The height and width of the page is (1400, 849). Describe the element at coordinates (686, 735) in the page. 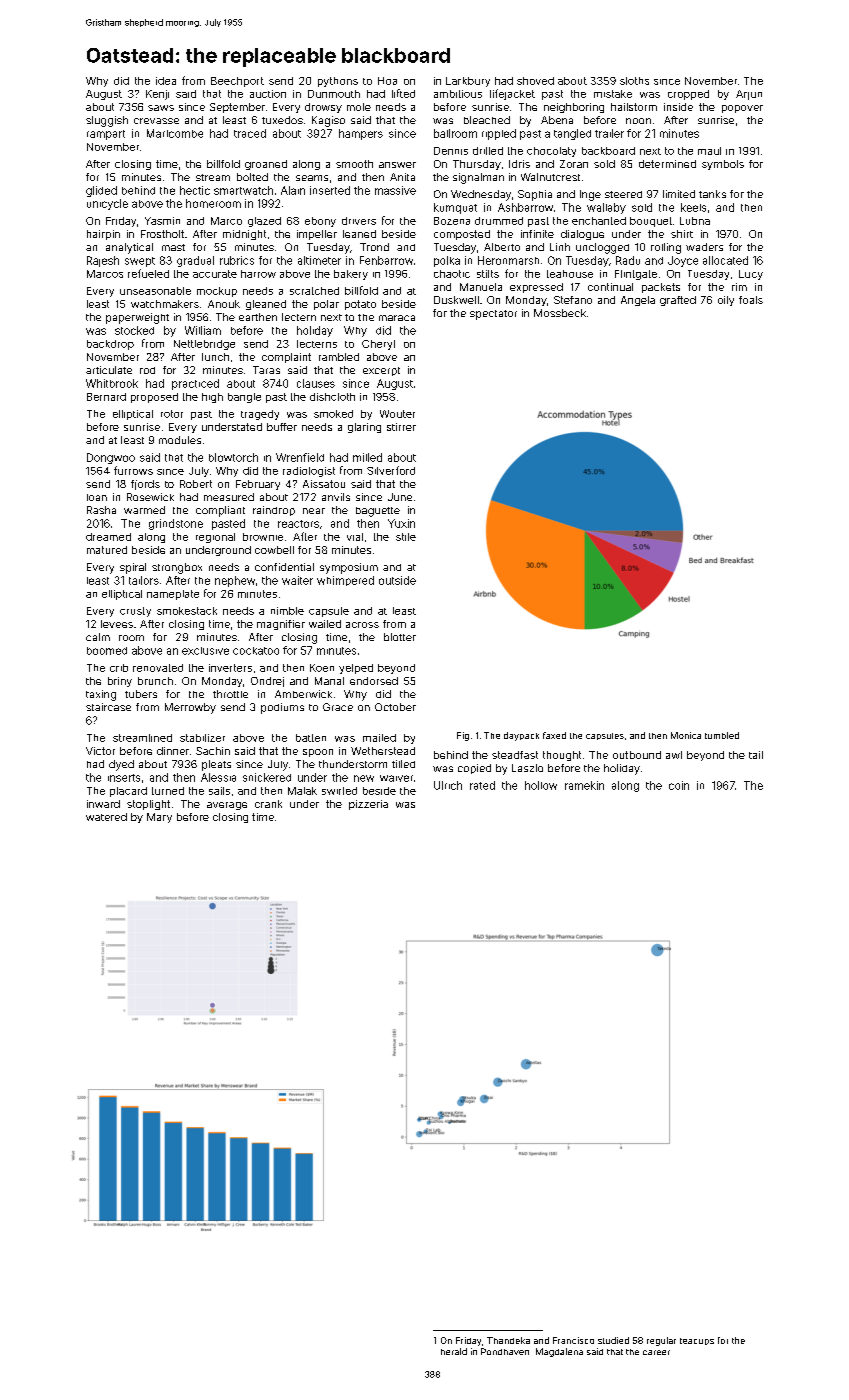

I see `Monica` at that location.
